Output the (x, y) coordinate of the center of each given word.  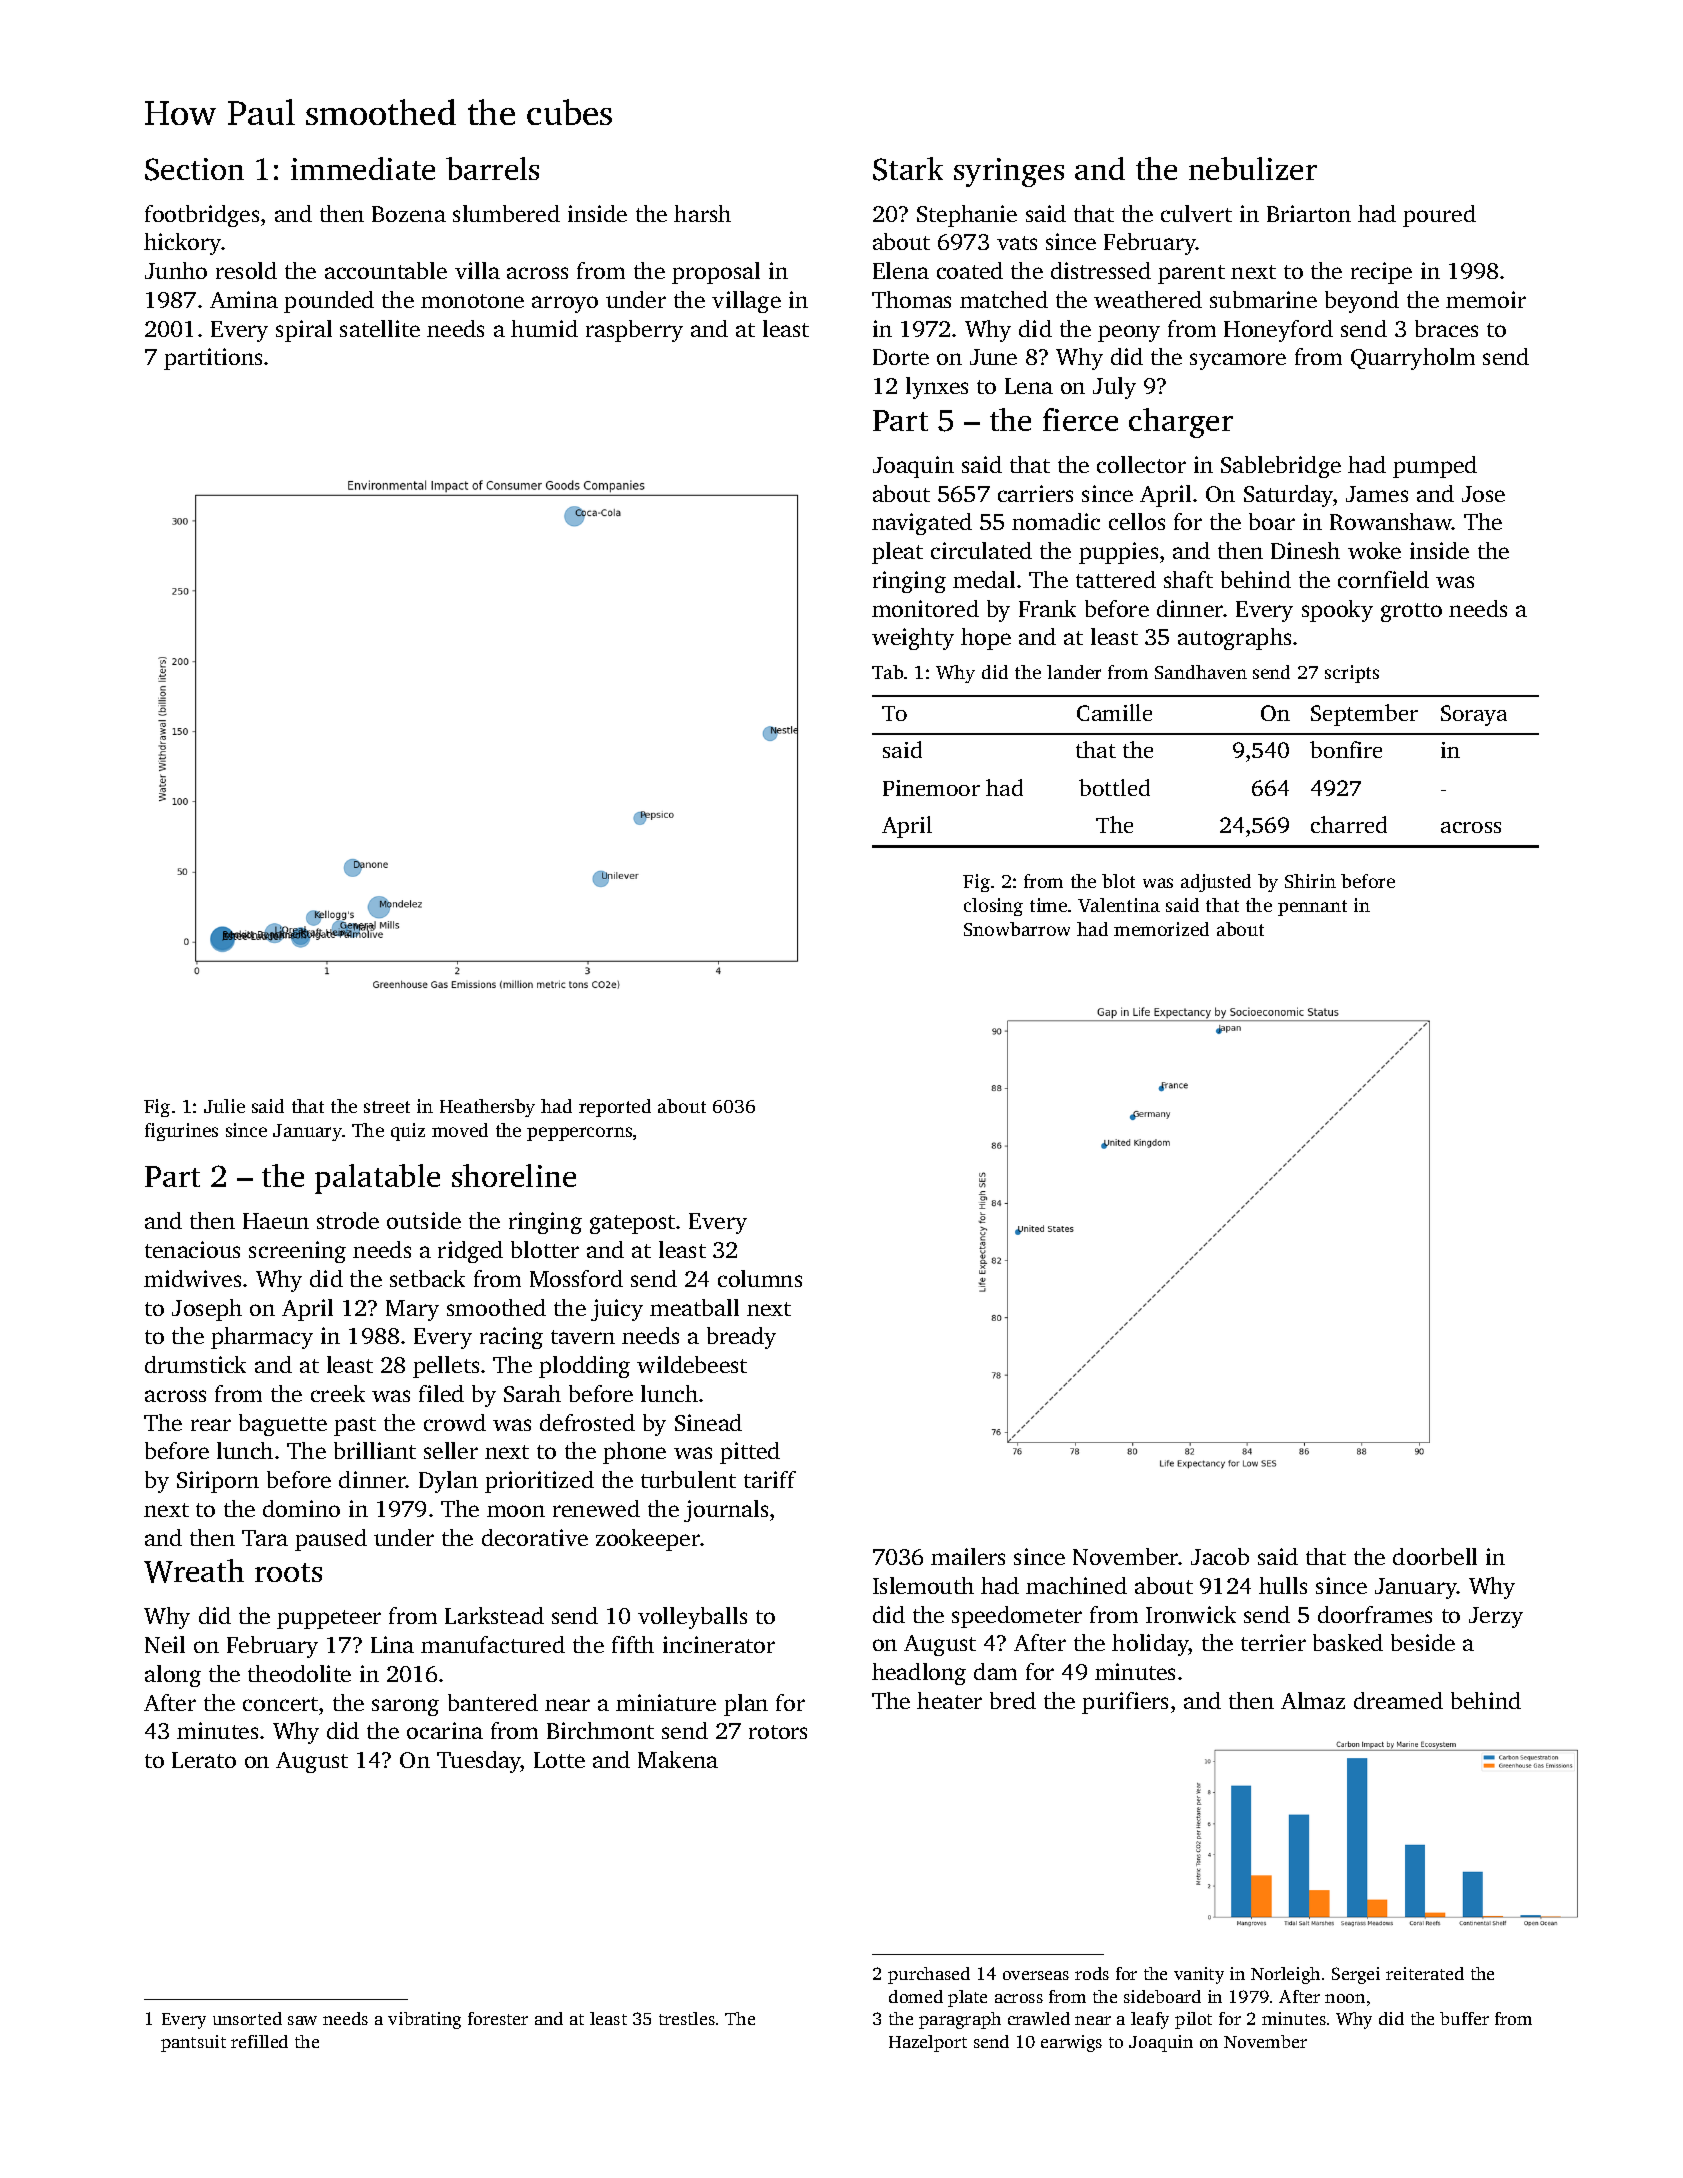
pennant (1312, 908)
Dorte (901, 357)
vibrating (424, 2020)
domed (916, 1996)
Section (194, 169)
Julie (224, 1106)
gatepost (632, 1224)
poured (1439, 216)
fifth (633, 1644)
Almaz (1313, 1700)
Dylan (448, 1482)
